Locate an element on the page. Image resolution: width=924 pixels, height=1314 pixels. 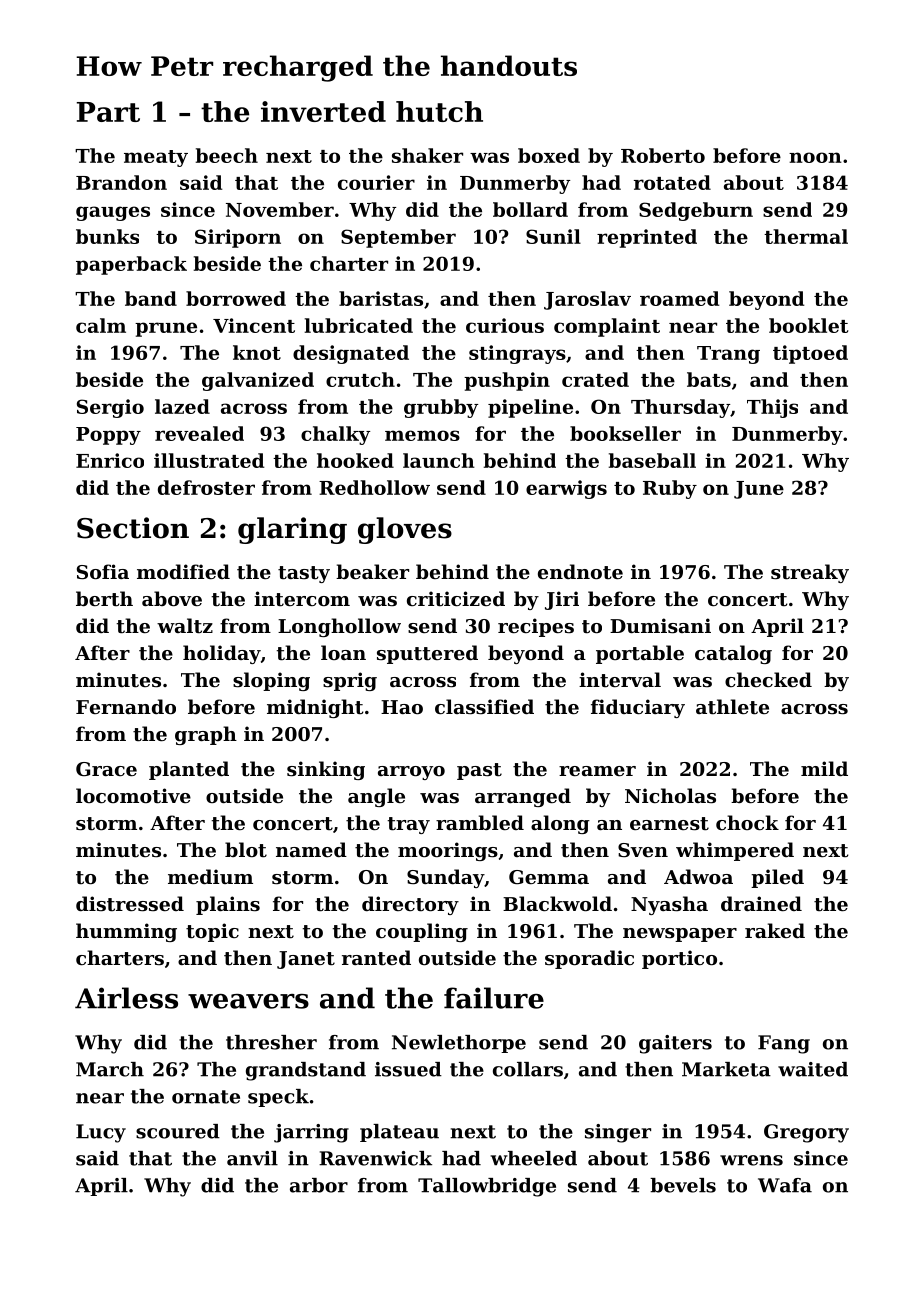
scoured is located at coordinates (178, 1131).
